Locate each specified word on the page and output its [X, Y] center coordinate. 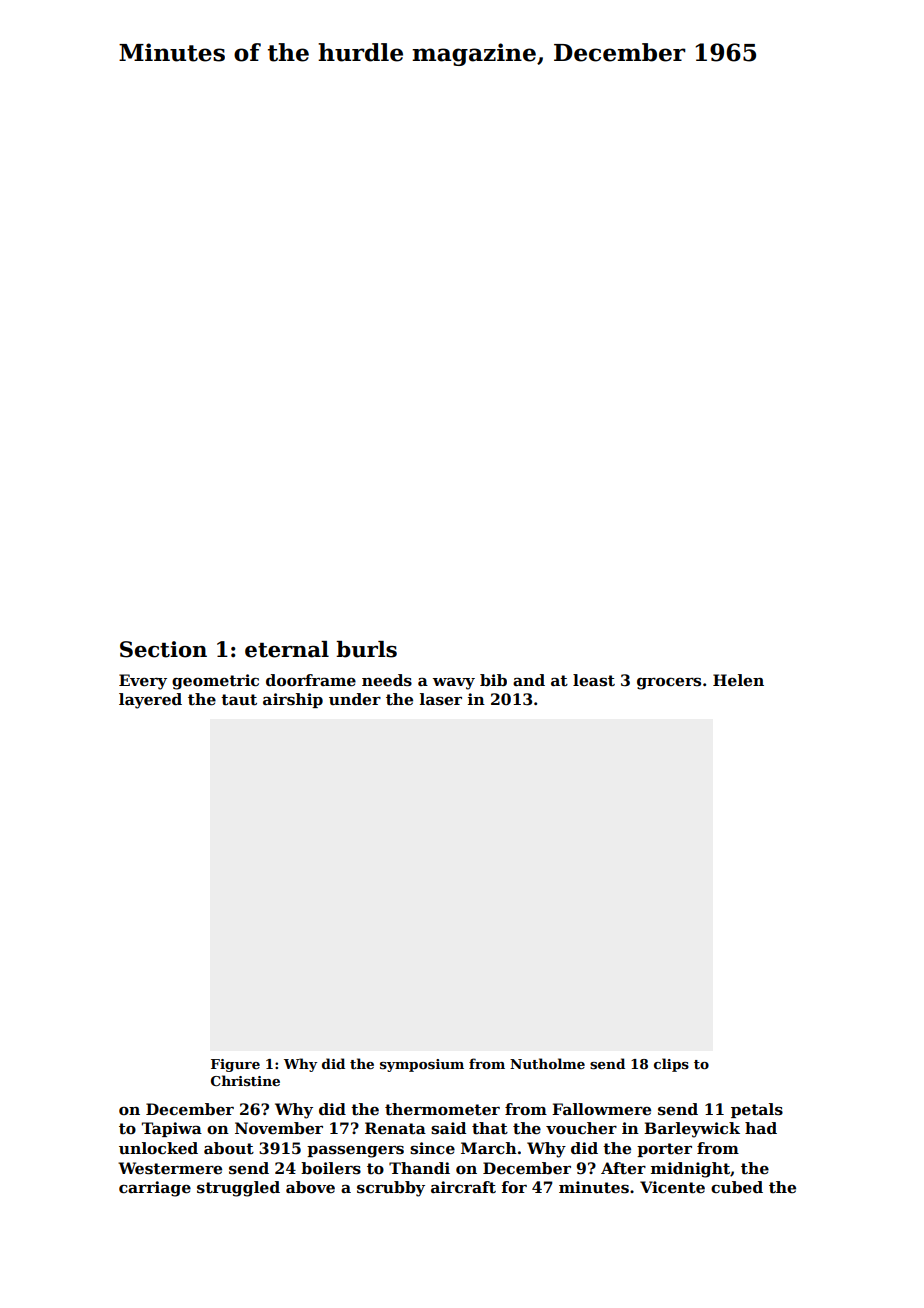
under [355, 699]
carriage [155, 1189]
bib [493, 680]
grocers [669, 683]
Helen [738, 680]
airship [293, 700]
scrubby [391, 1189]
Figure [235, 1065]
